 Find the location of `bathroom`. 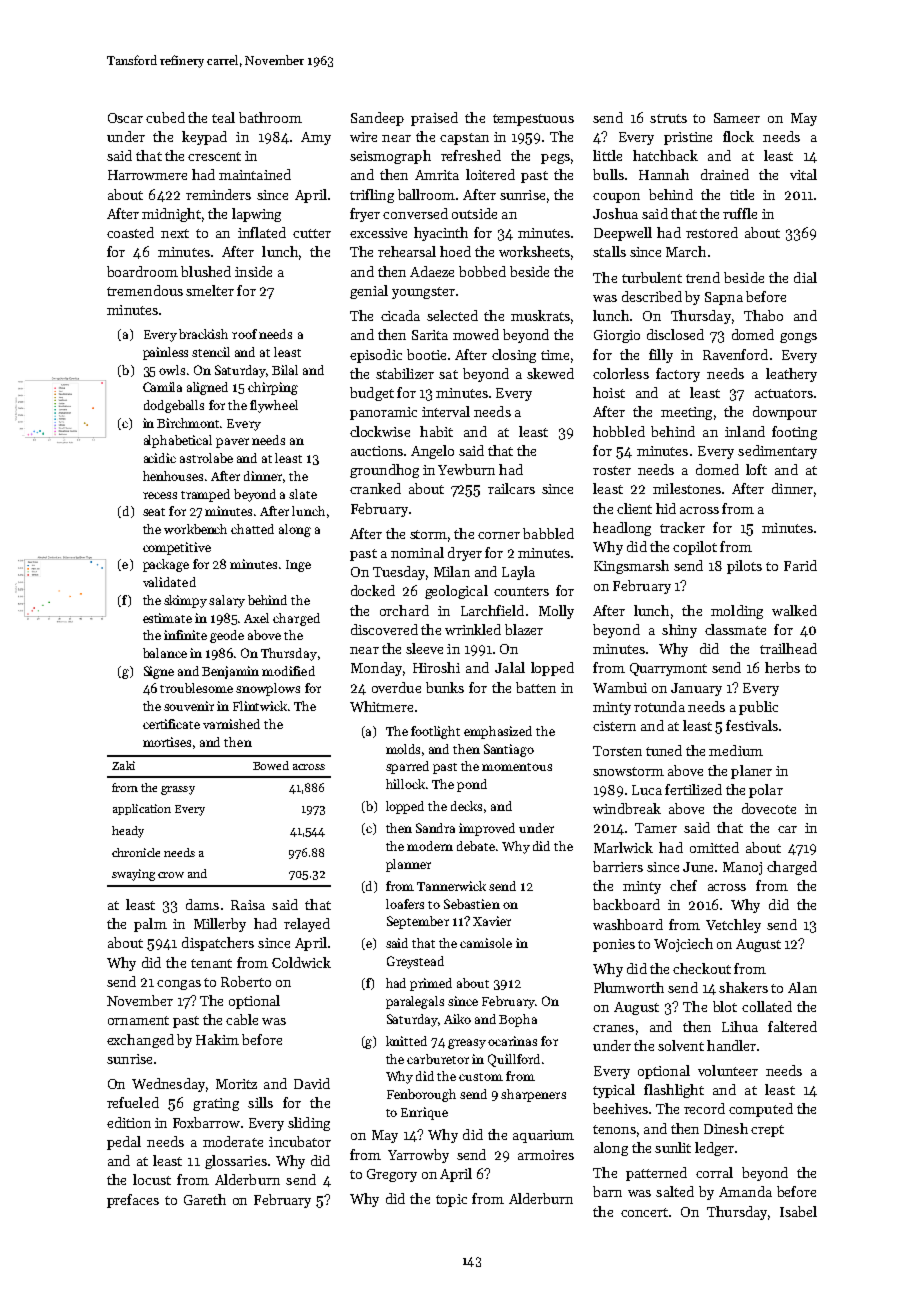

bathroom is located at coordinates (270, 117).
